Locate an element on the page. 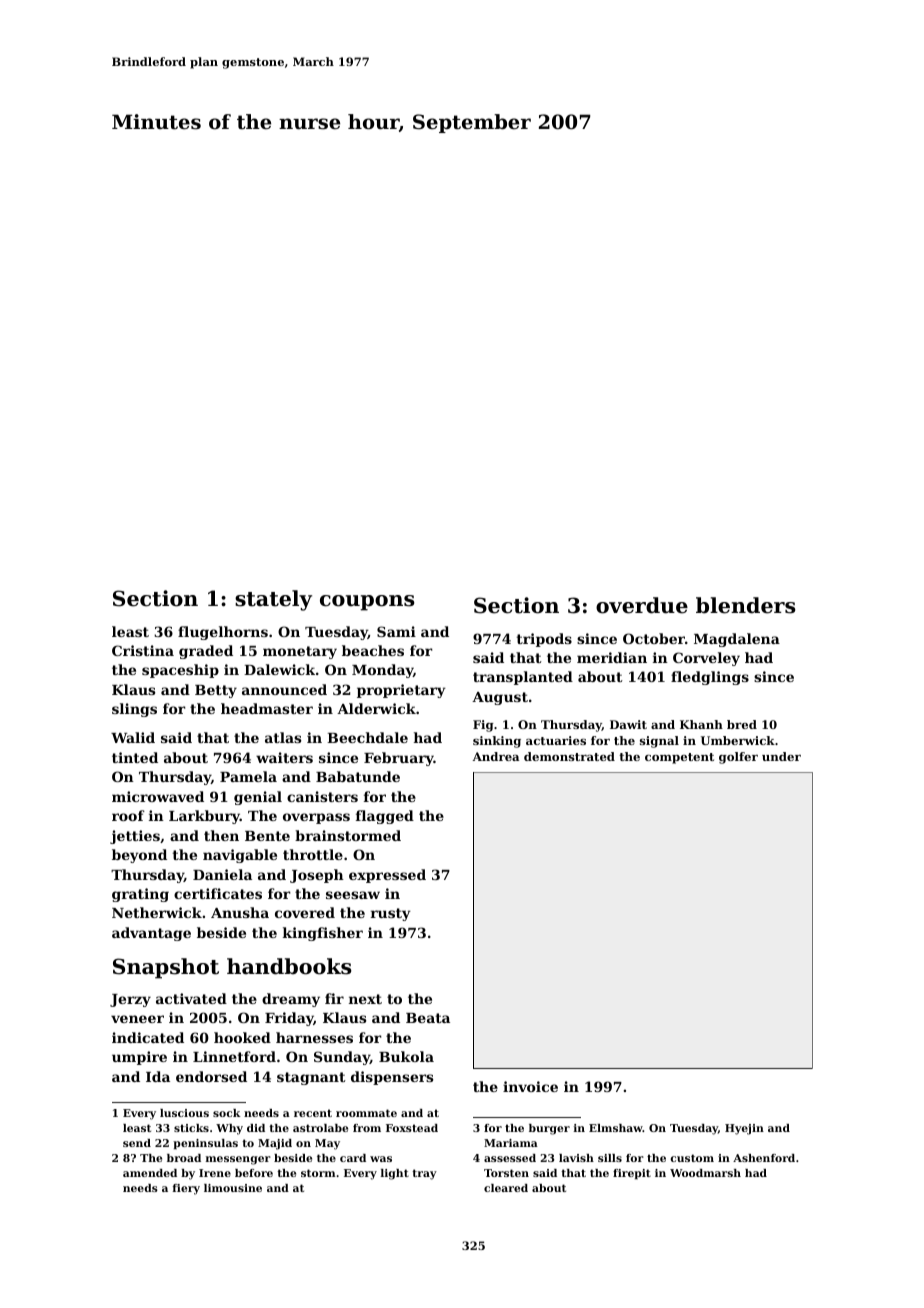  cleared is located at coordinates (506, 1188).
